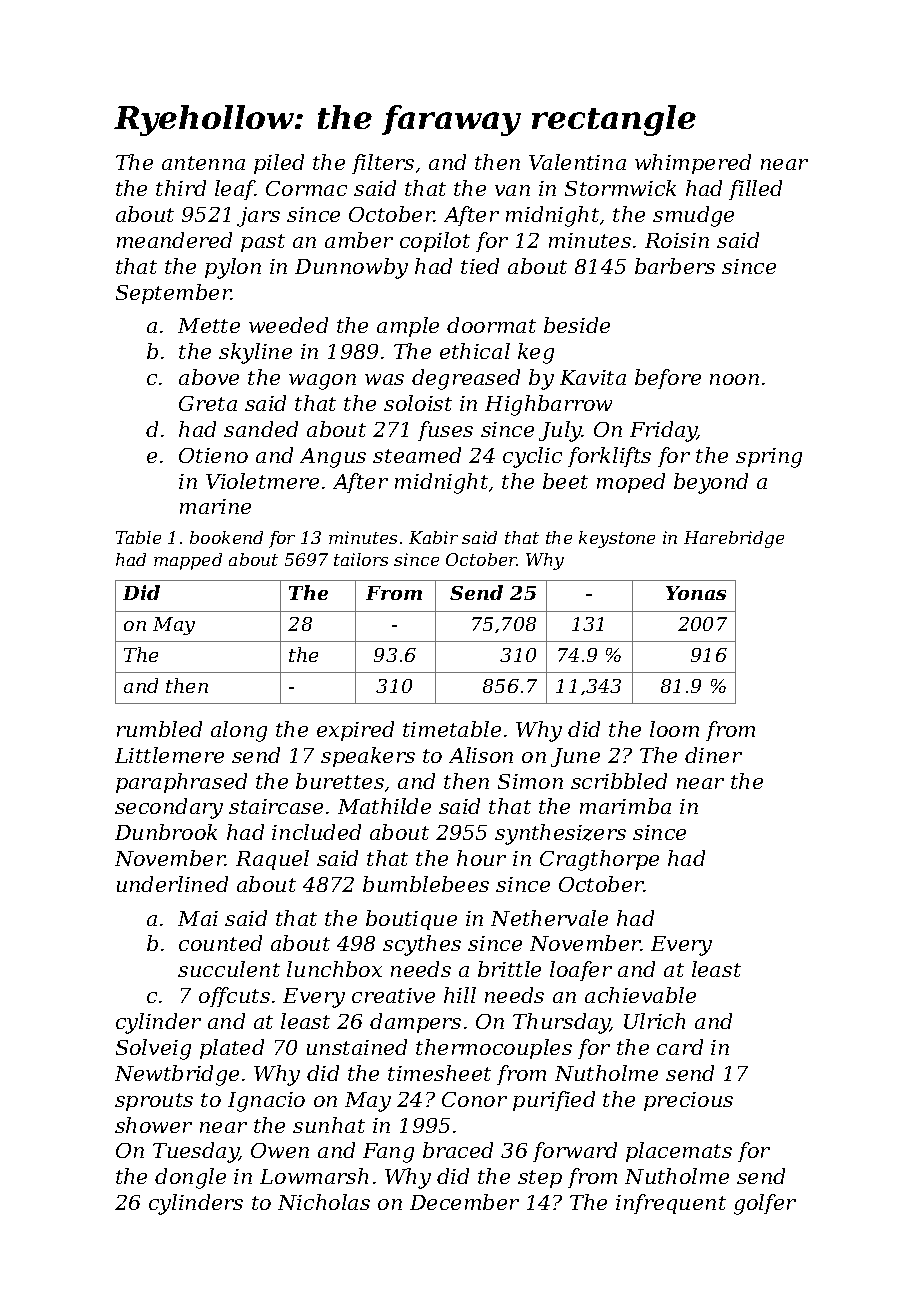 This screenshot has width=924, height=1314. I want to click on Mette, so click(209, 325).
